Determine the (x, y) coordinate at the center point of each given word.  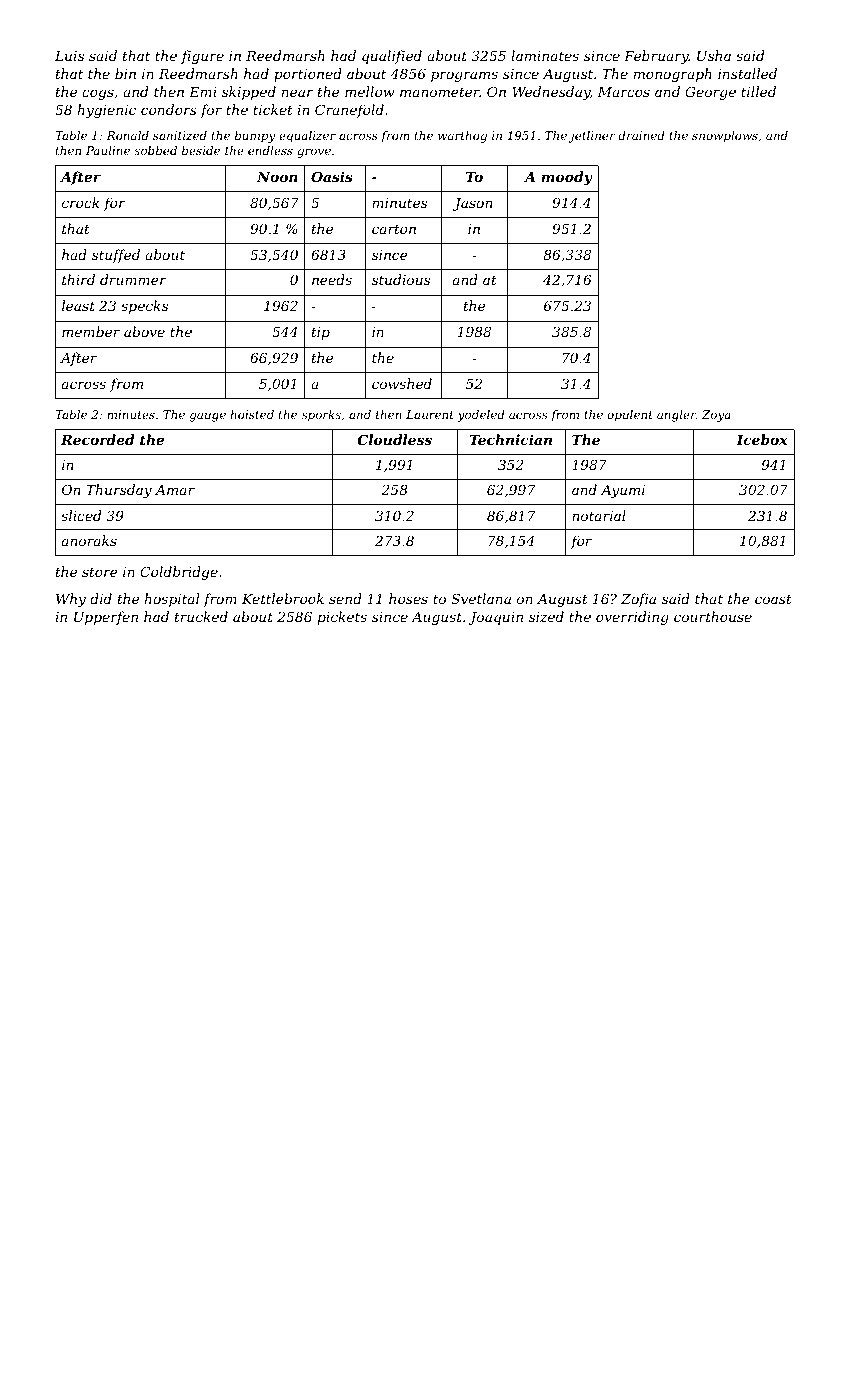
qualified (392, 57)
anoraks (89, 540)
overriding (632, 618)
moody (567, 178)
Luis (69, 56)
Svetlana (481, 598)
